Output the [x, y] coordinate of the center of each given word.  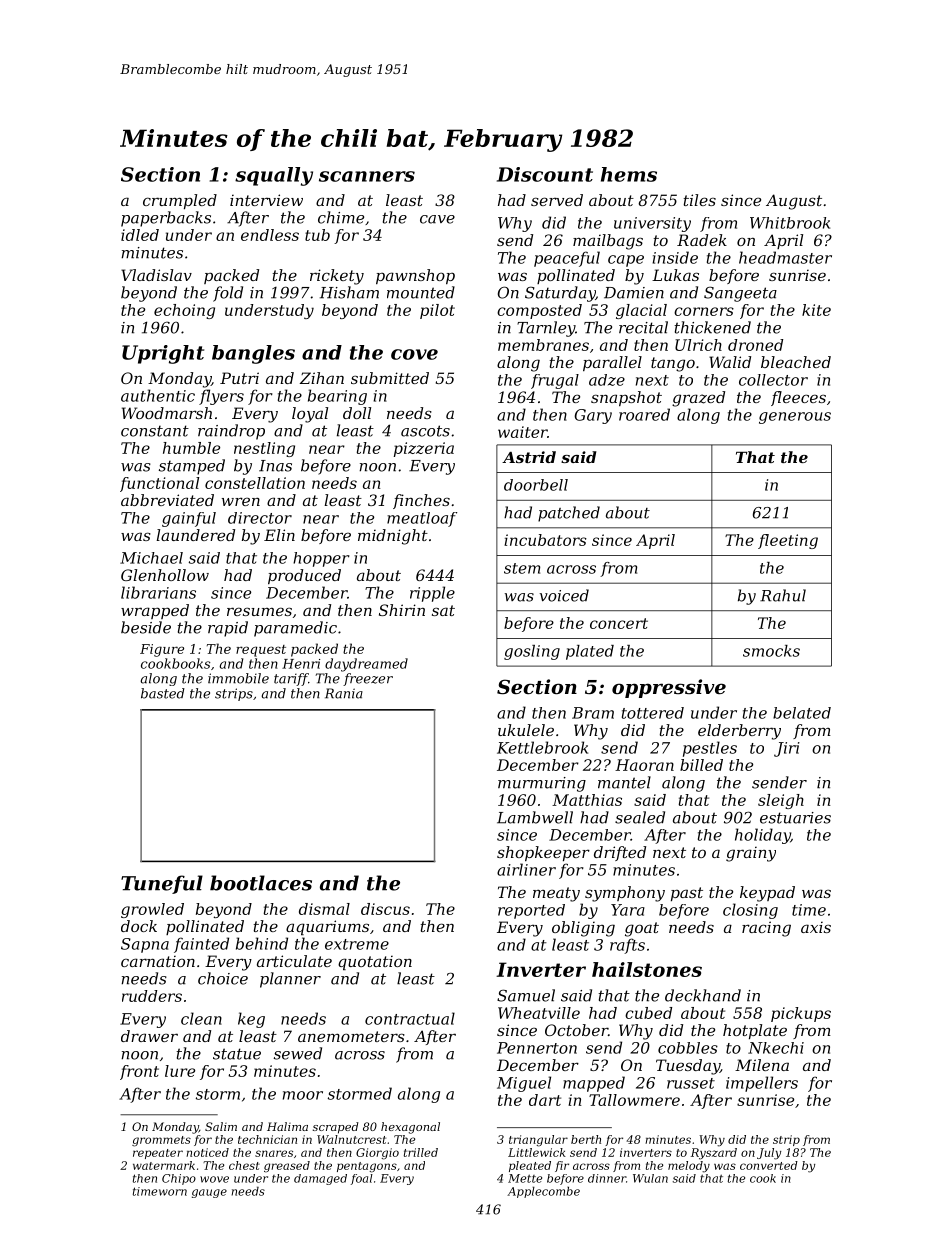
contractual [410, 1018]
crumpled [180, 201]
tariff [291, 679]
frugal [555, 381]
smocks [771, 651]
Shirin [402, 610]
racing [766, 929]
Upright [163, 354]
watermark [164, 1165]
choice [223, 978]
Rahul [783, 595]
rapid [228, 629]
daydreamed [366, 665]
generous [795, 418]
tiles [700, 200]
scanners [367, 176]
